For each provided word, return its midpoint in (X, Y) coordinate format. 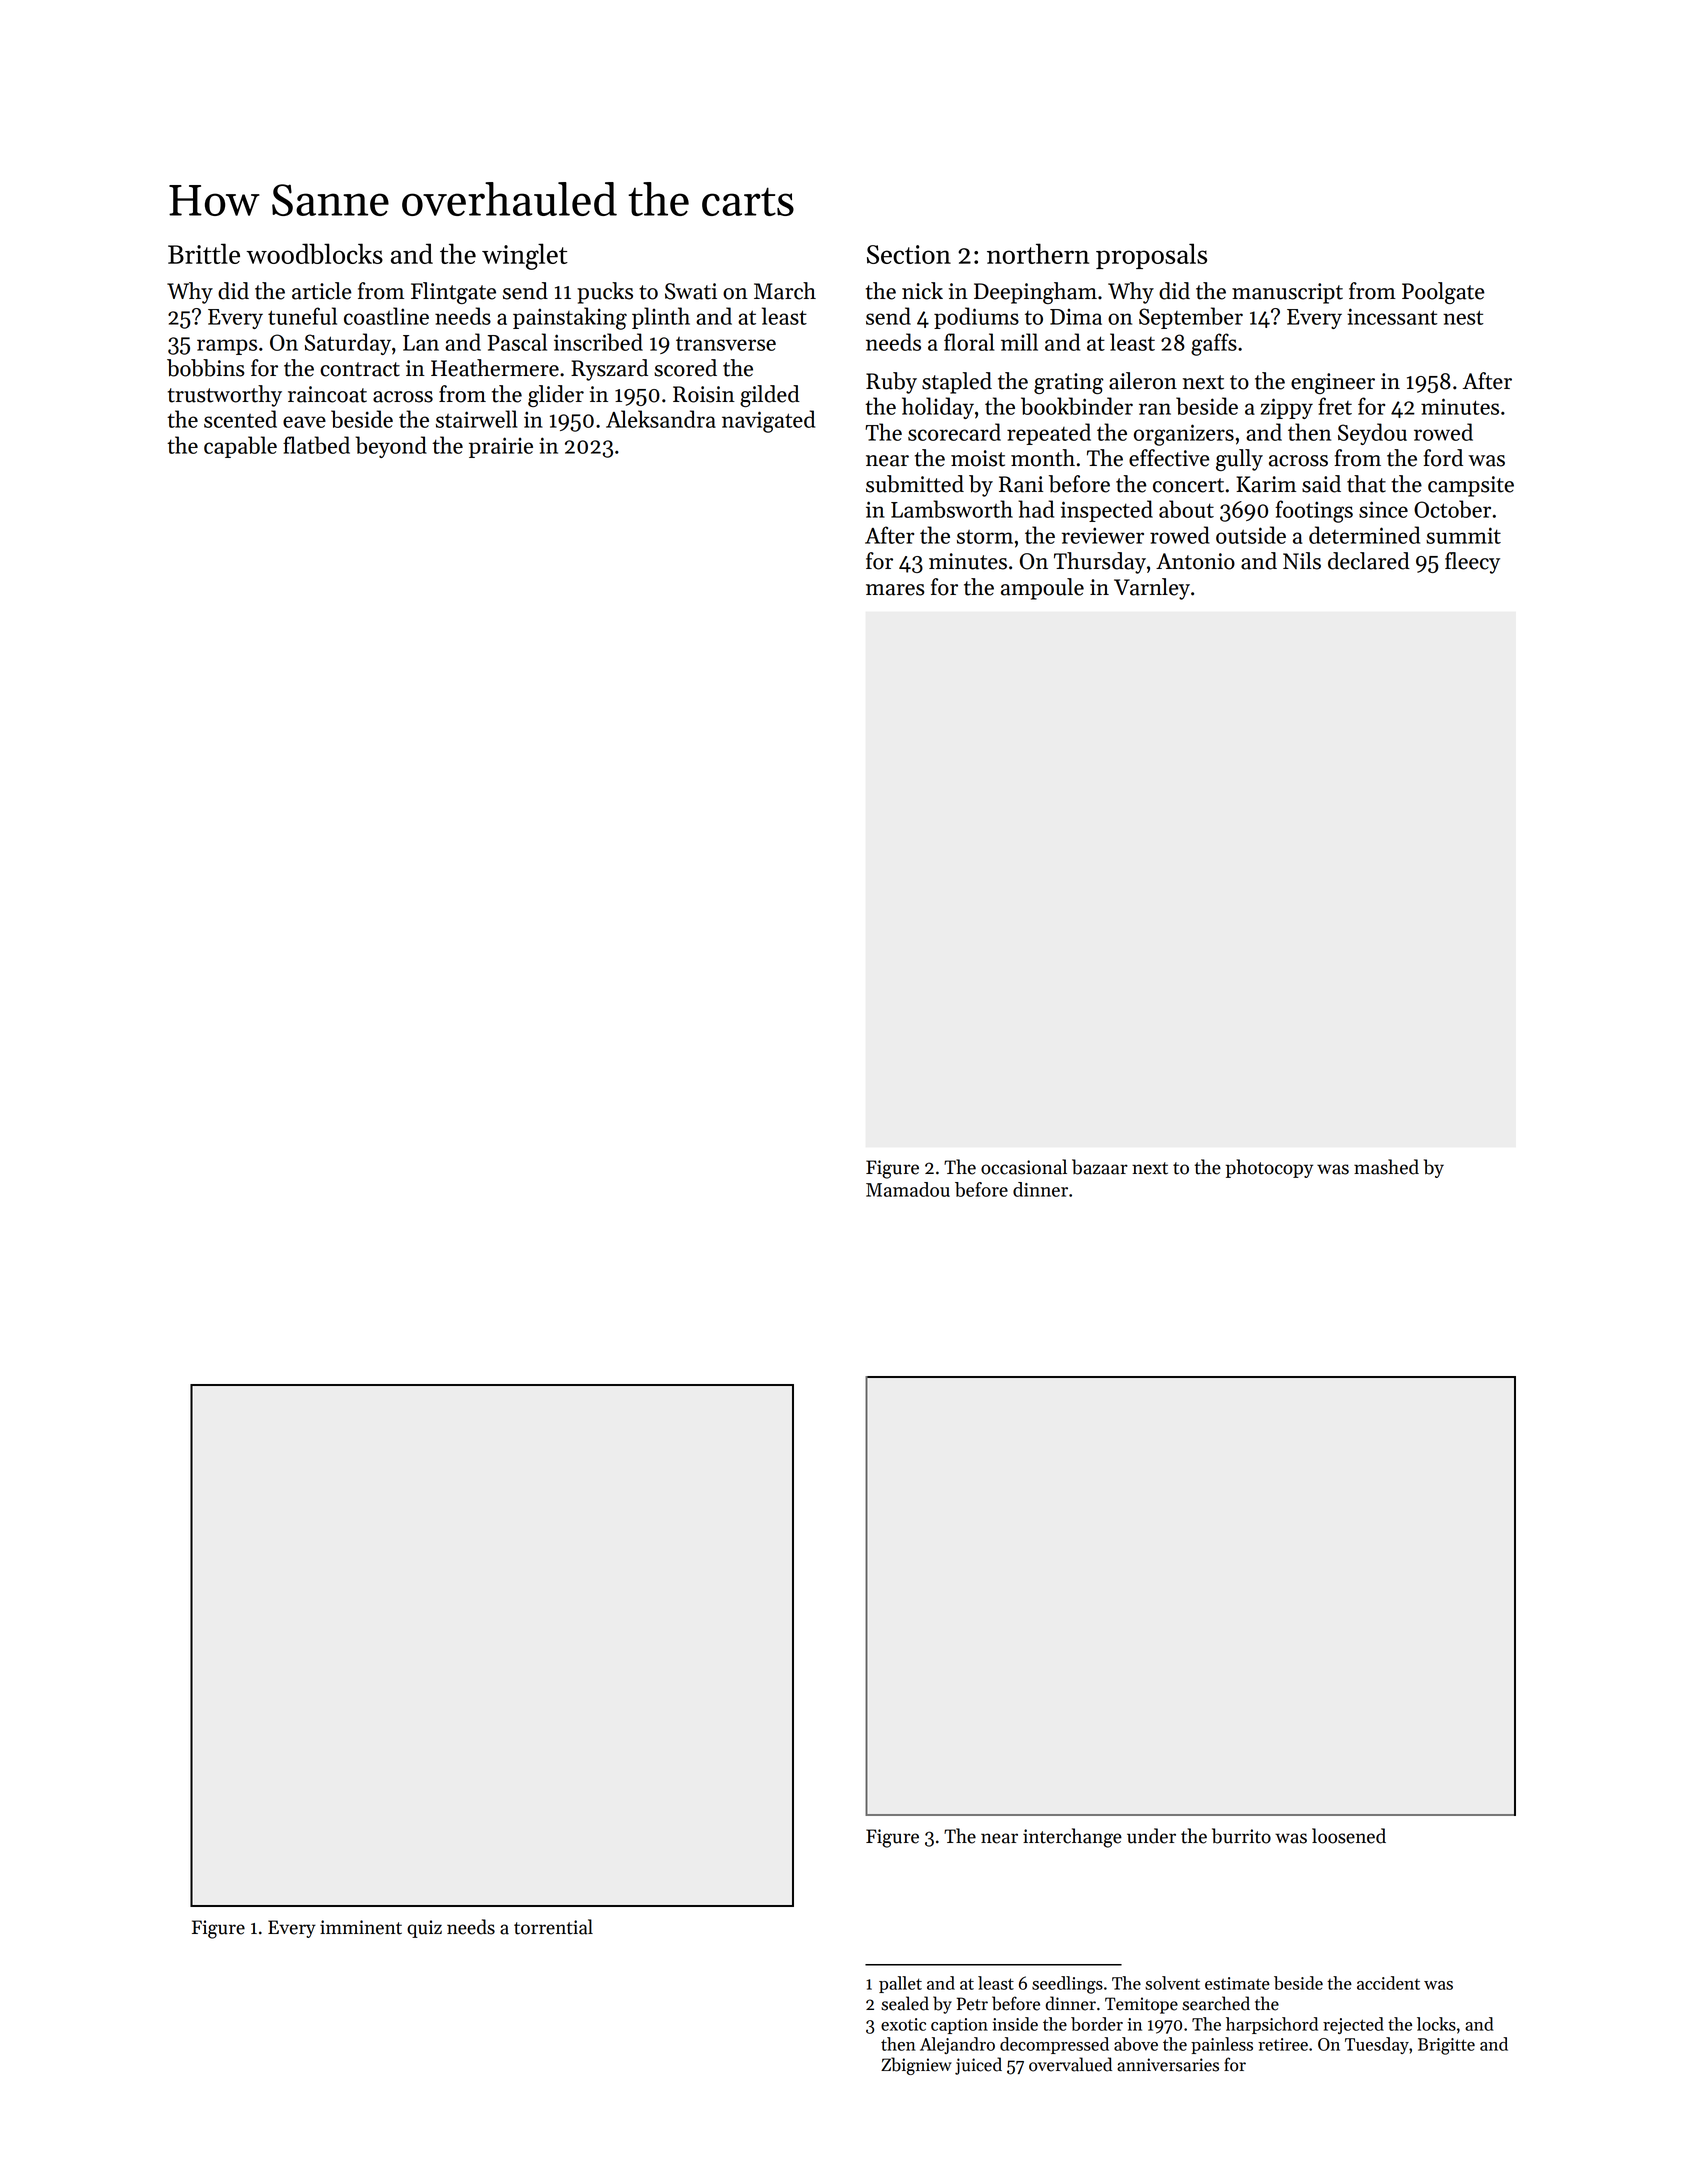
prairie (501, 447)
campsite (1471, 486)
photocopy (1269, 1168)
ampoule (1042, 589)
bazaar (1100, 1167)
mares (895, 590)
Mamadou (908, 1189)
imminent (361, 1927)
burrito (1241, 1836)
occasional (1024, 1167)
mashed (1386, 1167)
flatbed (316, 445)
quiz (424, 1929)
